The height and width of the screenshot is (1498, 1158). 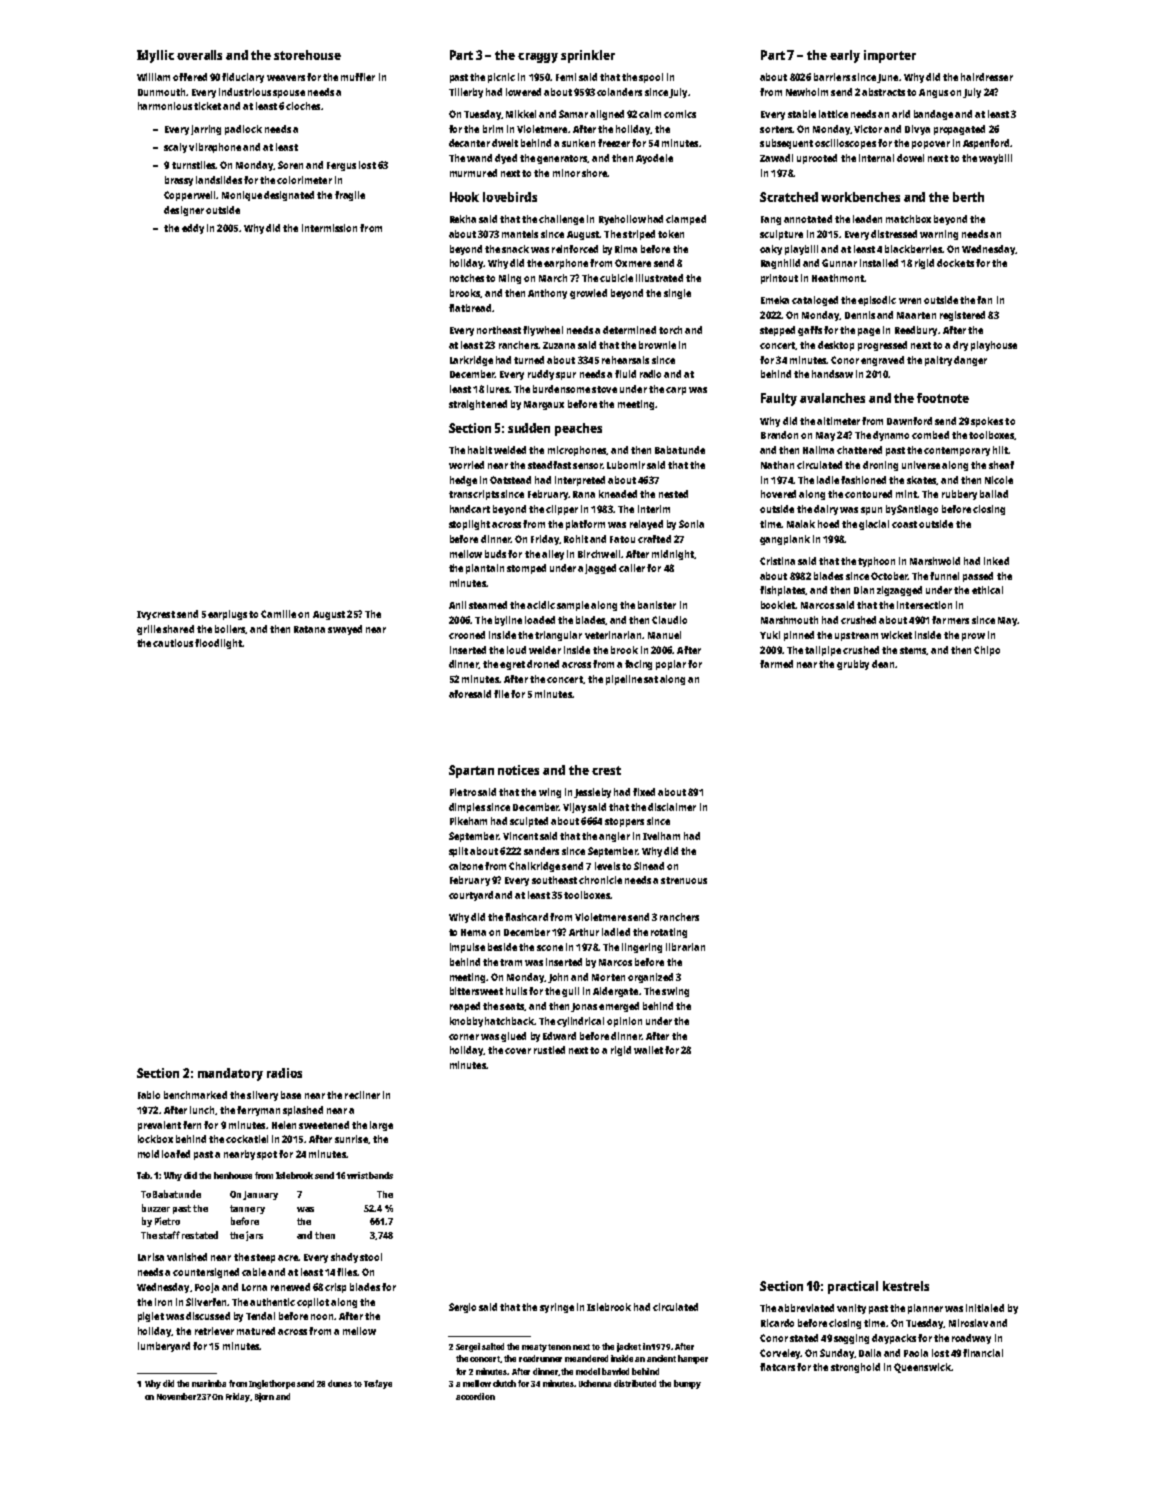 I want to click on split, so click(x=458, y=852).
